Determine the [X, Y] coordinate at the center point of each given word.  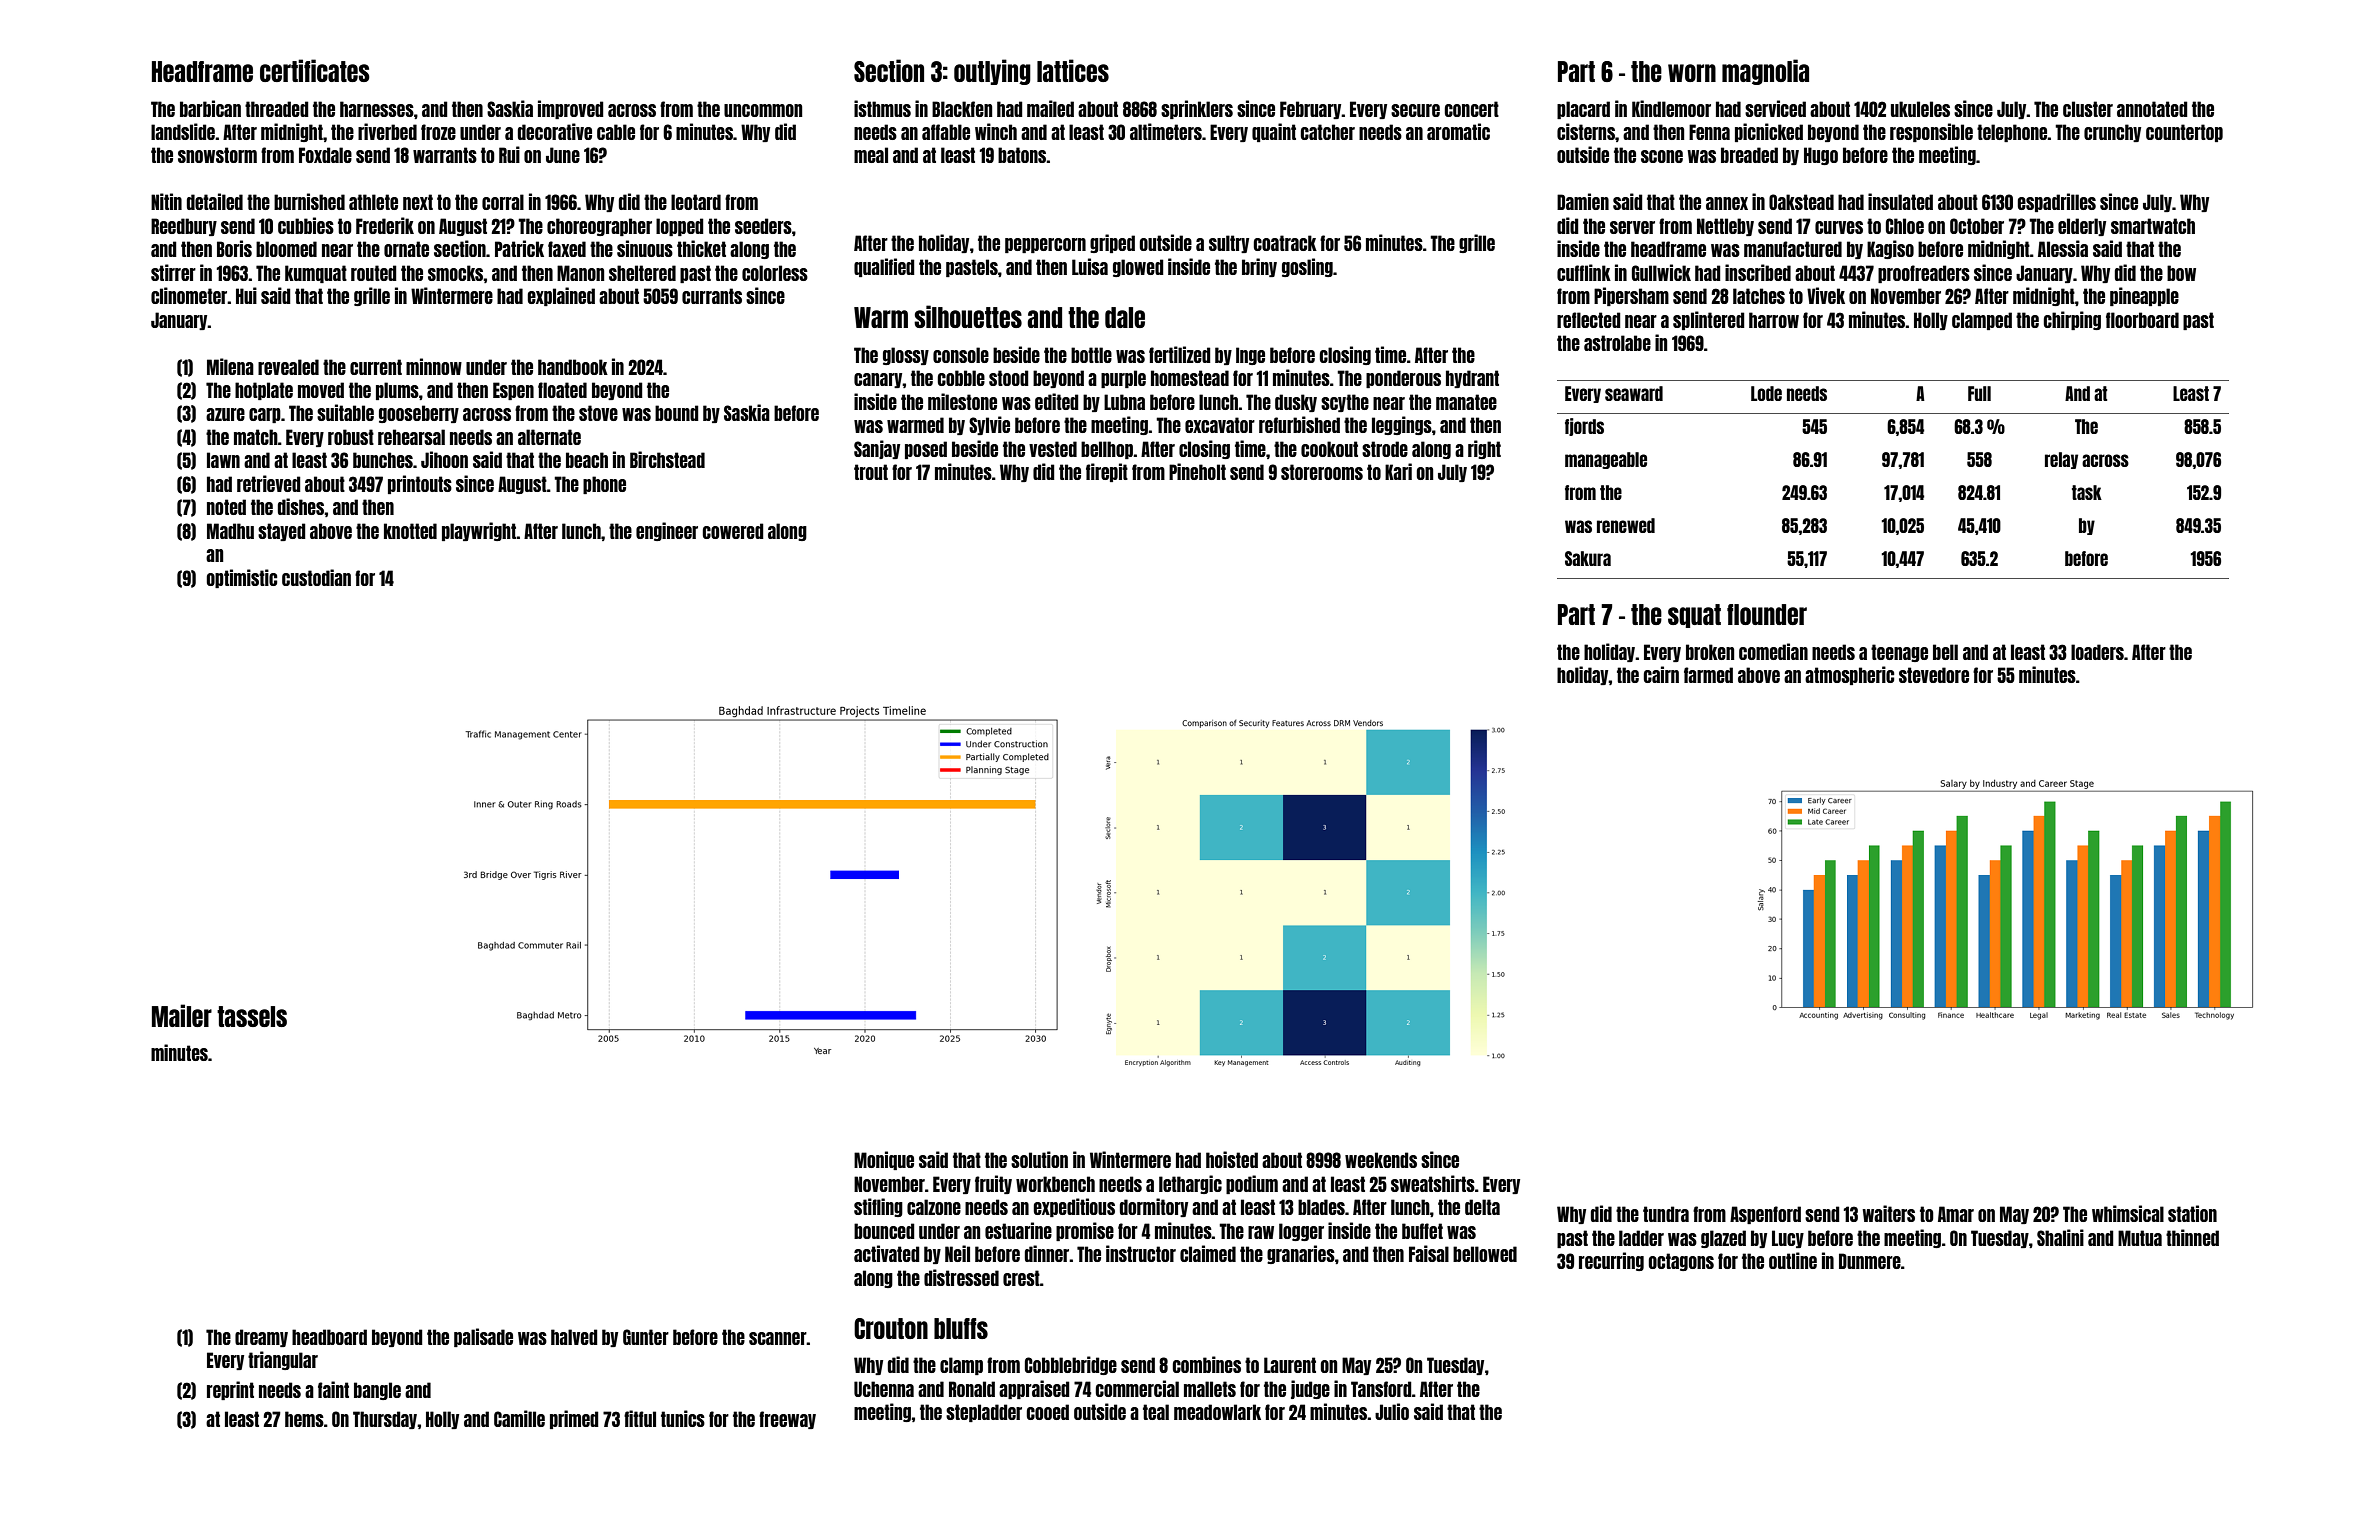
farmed [1708, 675]
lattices [1073, 70]
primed [574, 1419]
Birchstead [667, 459]
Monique [884, 1160]
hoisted [1232, 1159]
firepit [1107, 472]
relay [2061, 460]
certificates [315, 70]
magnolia [1765, 72]
